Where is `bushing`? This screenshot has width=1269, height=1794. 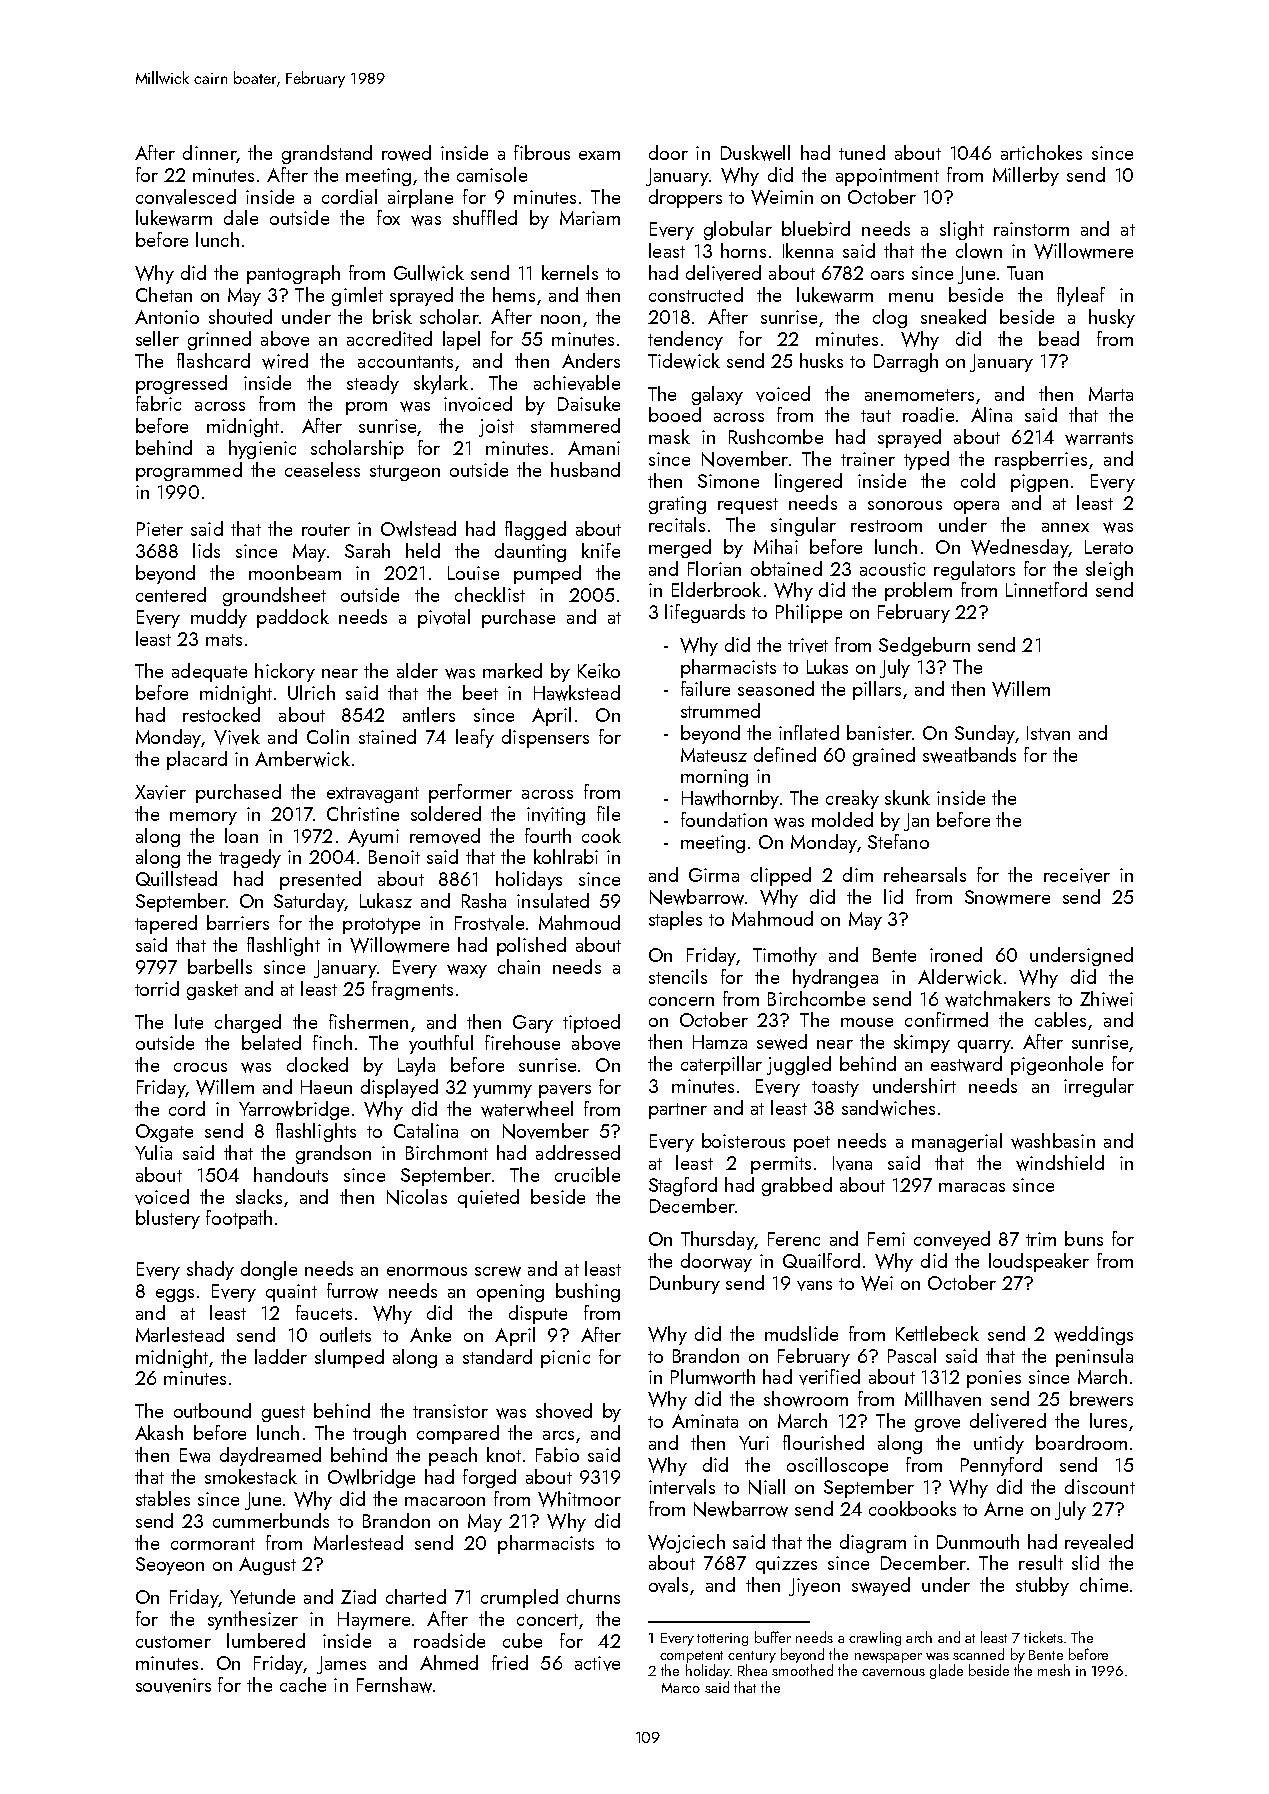
bushing is located at coordinates (588, 1292).
